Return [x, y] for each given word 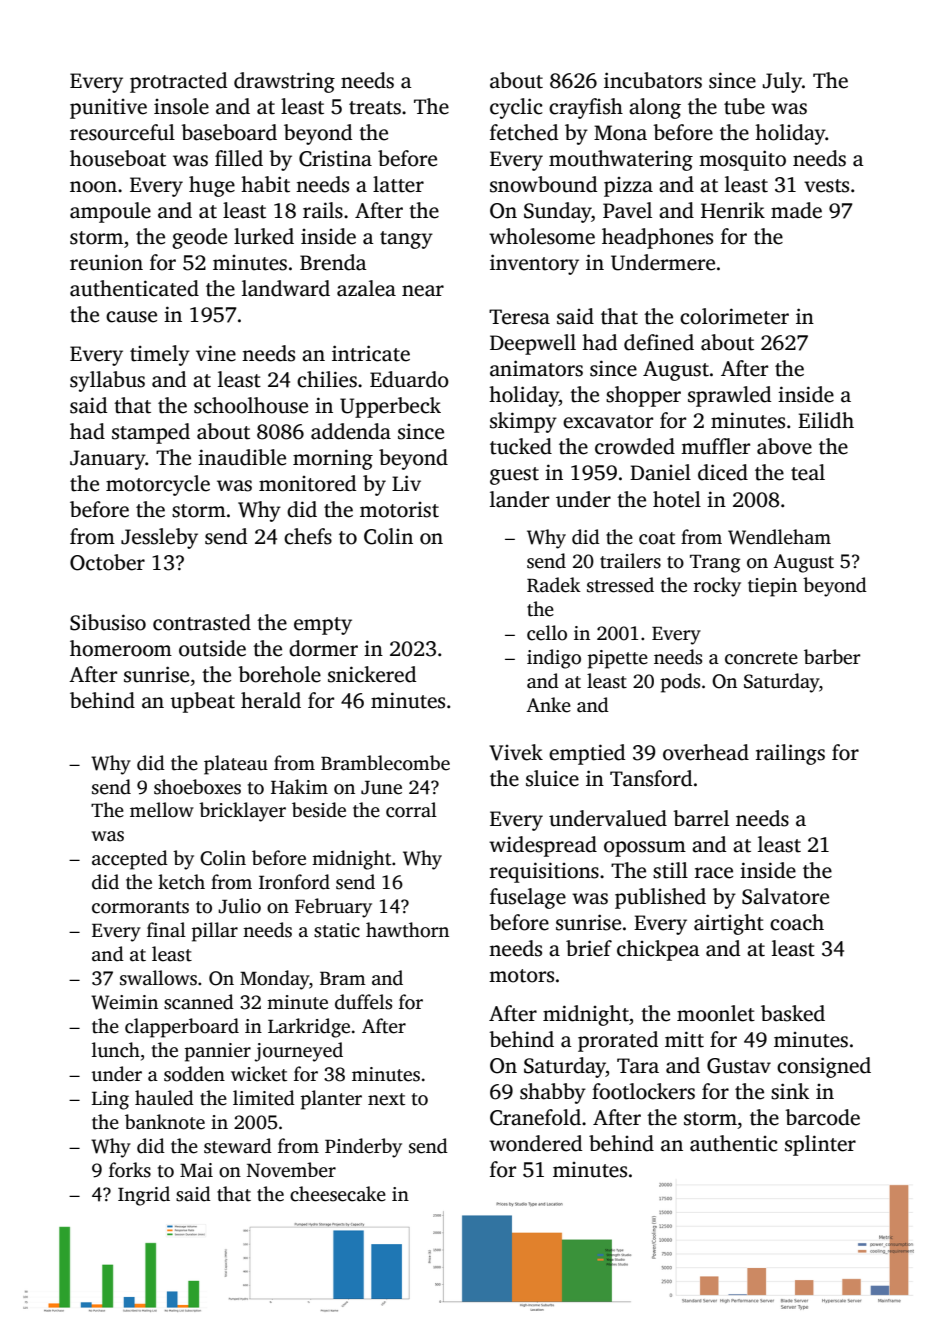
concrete [761, 658]
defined [659, 342]
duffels [363, 1002]
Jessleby [159, 538]
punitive [108, 108]
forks [130, 1170]
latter [398, 184]
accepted [130, 860]
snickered [372, 674]
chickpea [658, 950]
